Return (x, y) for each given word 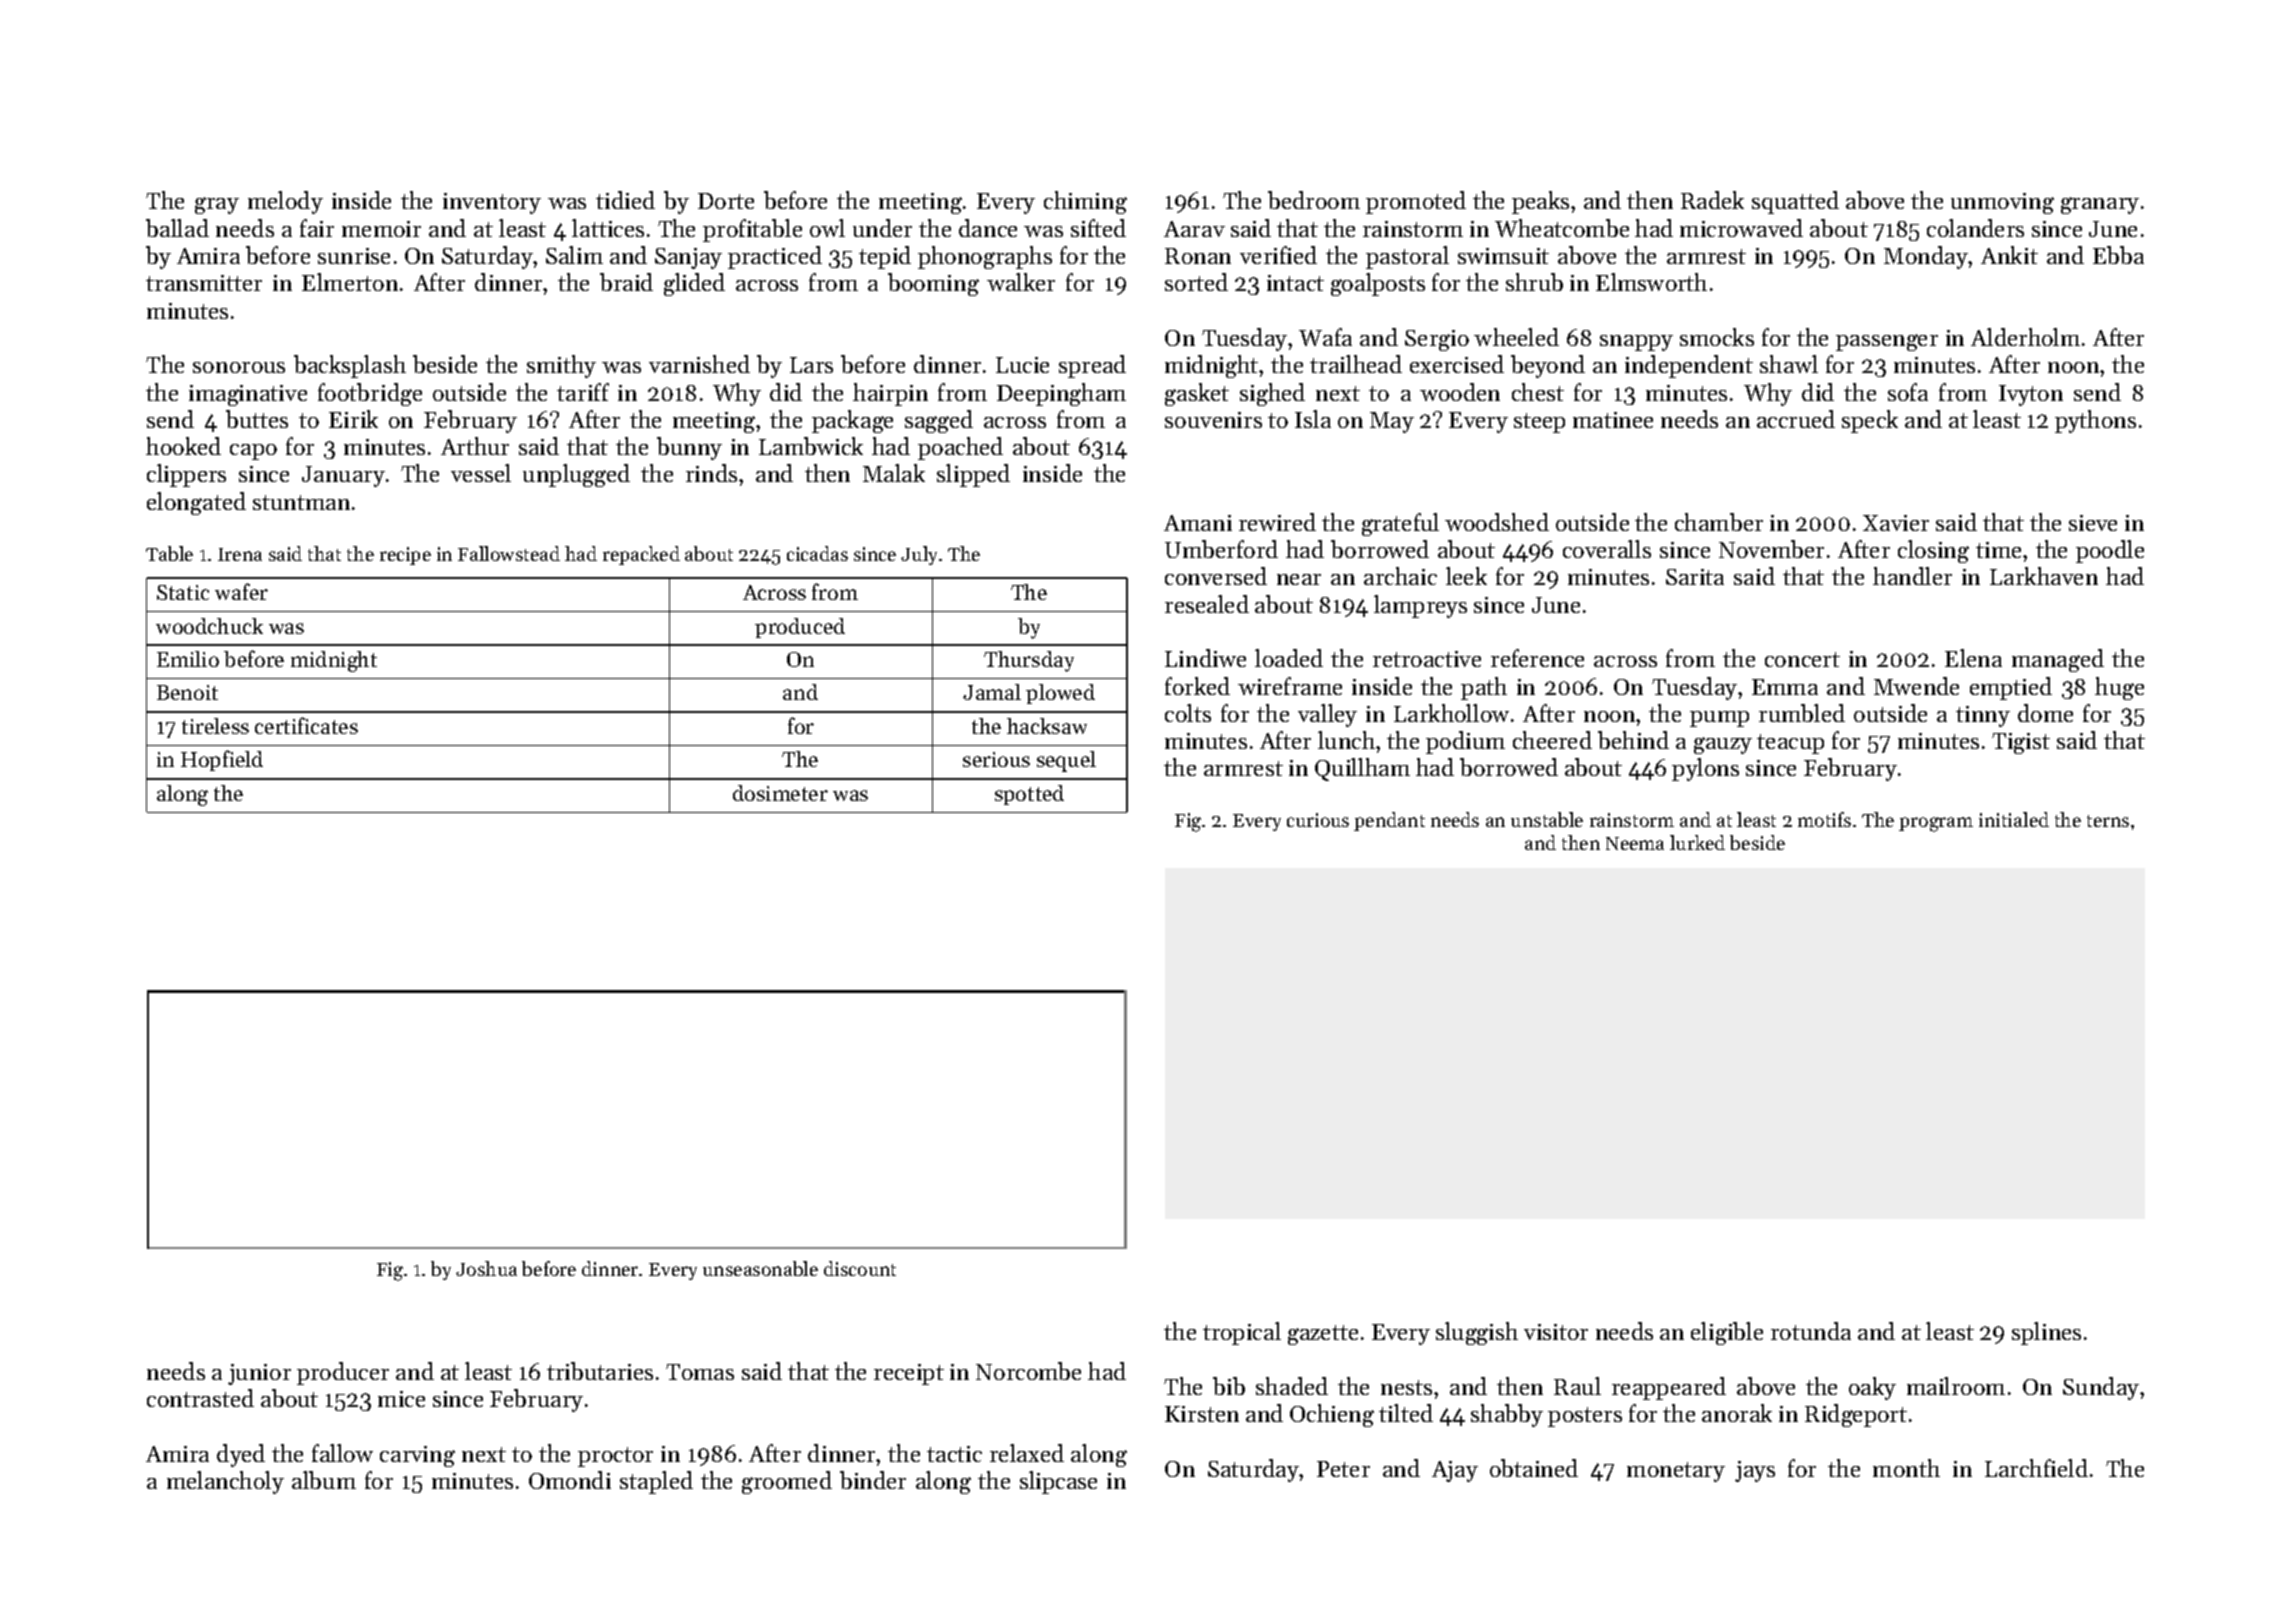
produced (800, 628)
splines (2046, 1333)
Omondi (570, 1480)
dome (2045, 713)
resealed (1207, 604)
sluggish (1477, 1333)
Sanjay (688, 258)
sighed (1272, 394)
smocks (1717, 337)
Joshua (486, 1268)
